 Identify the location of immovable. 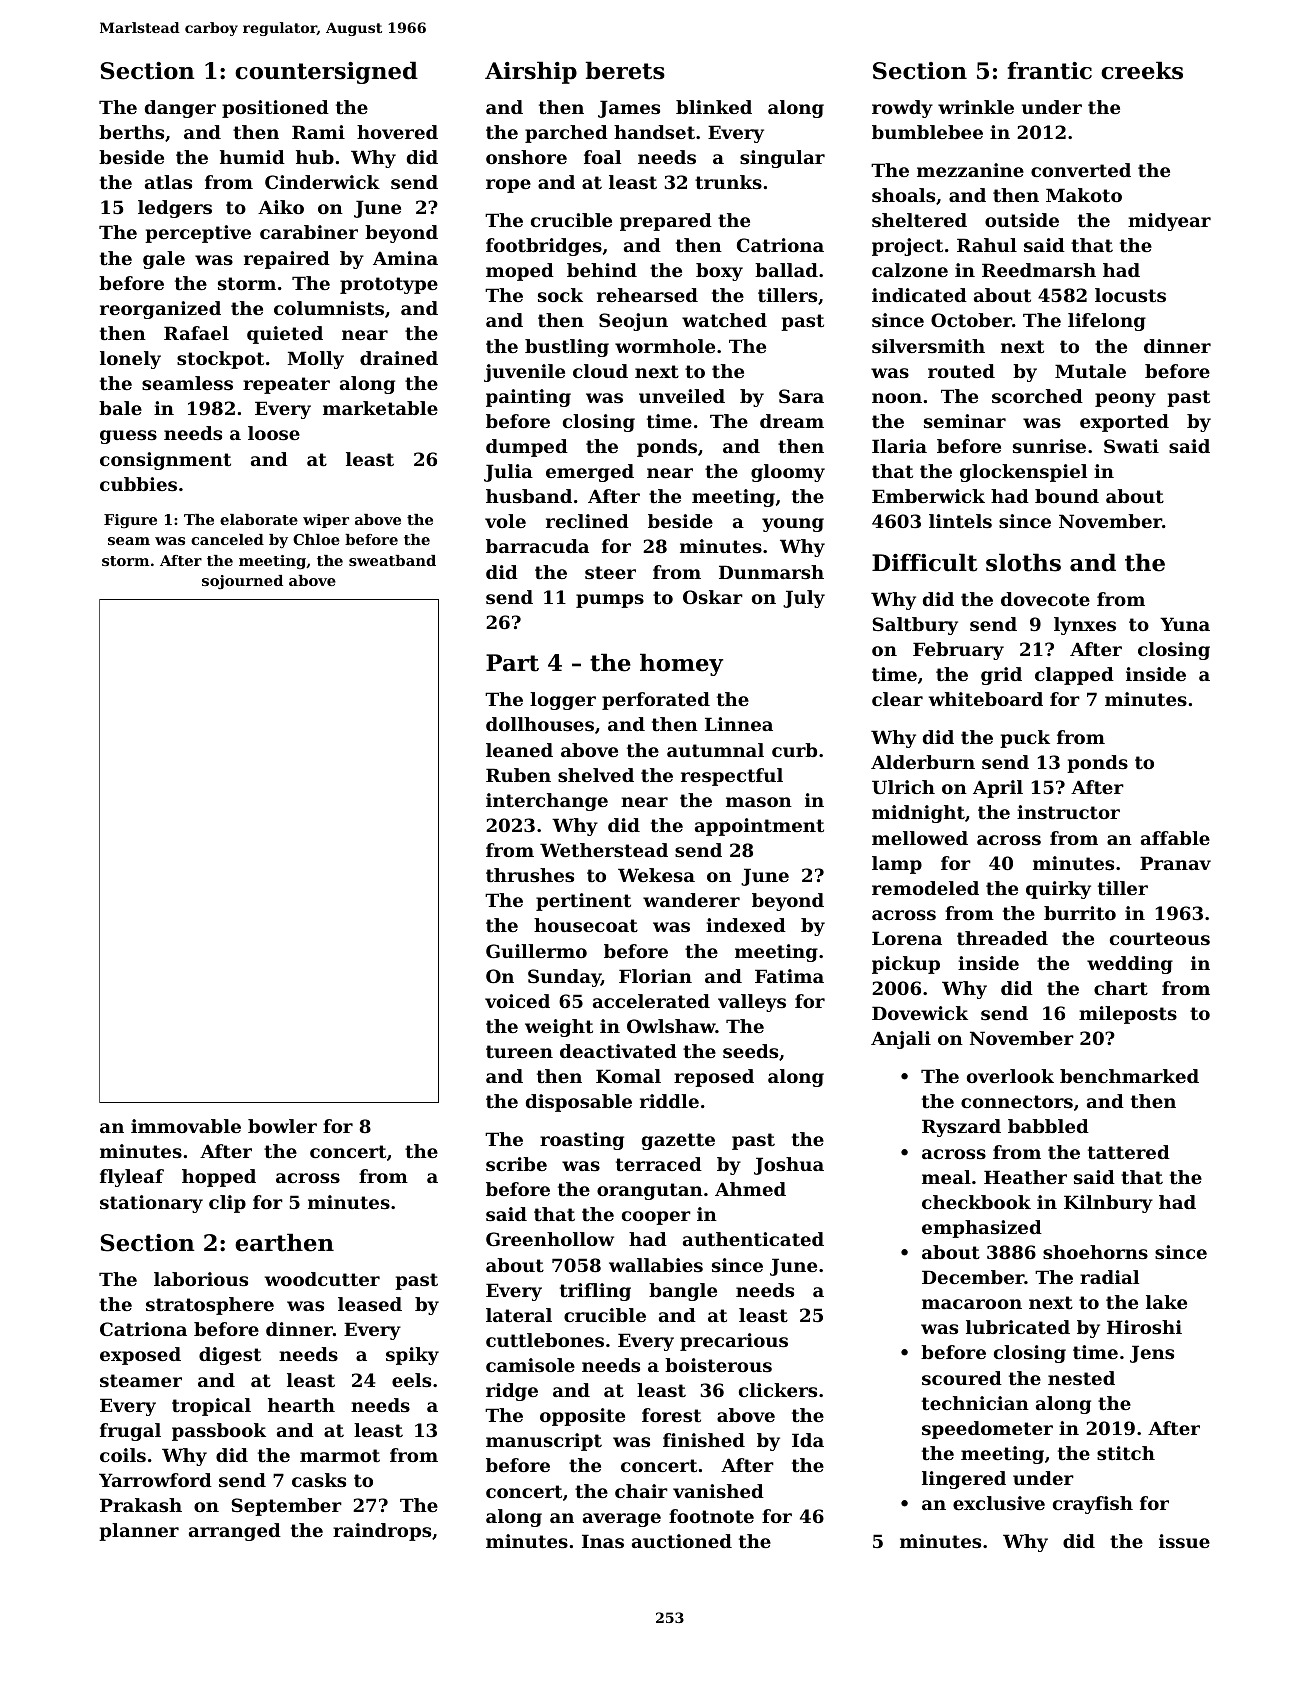
(186, 1126).
